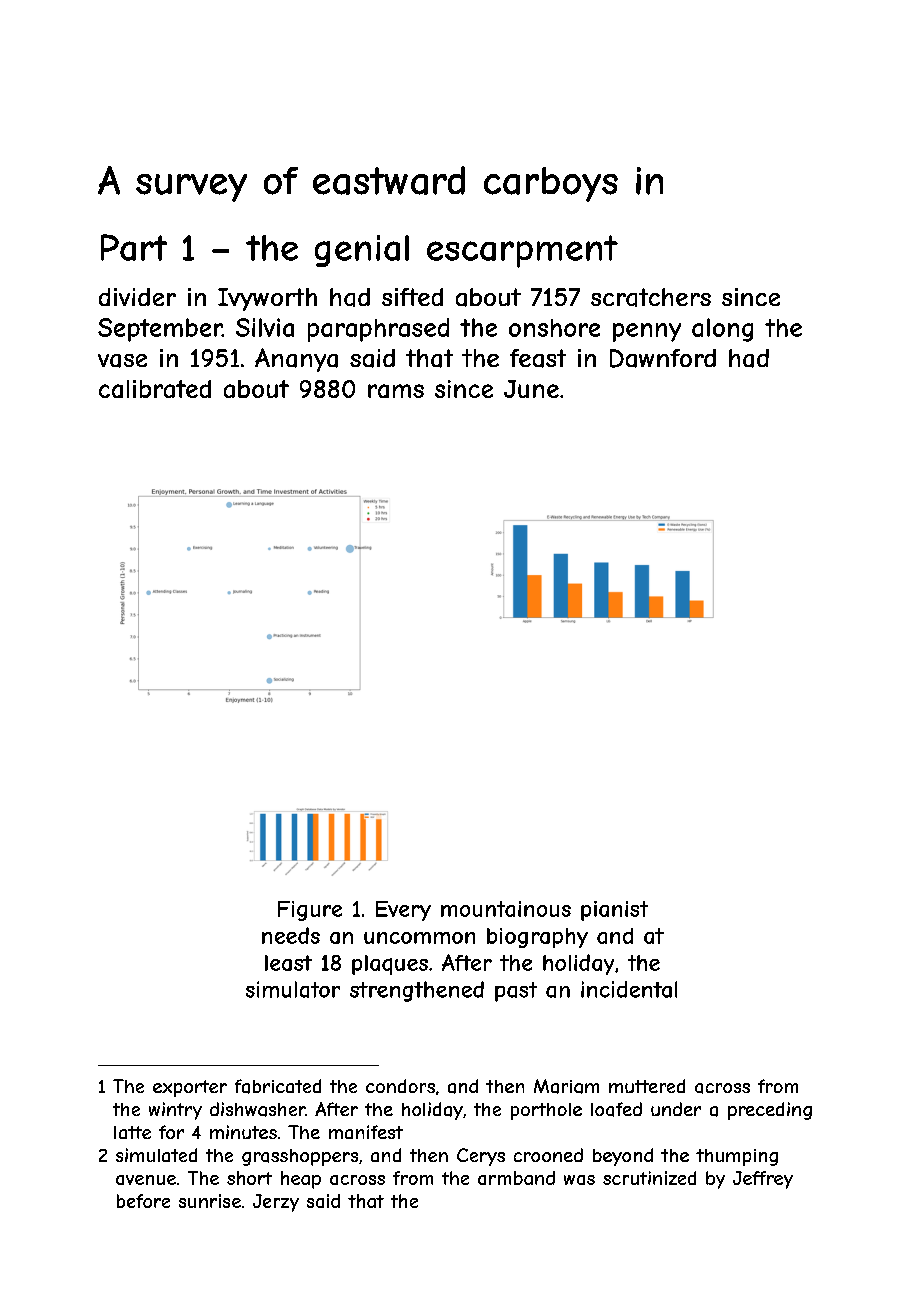  What do you see at coordinates (396, 391) in the page?
I see `rams` at bounding box center [396, 391].
